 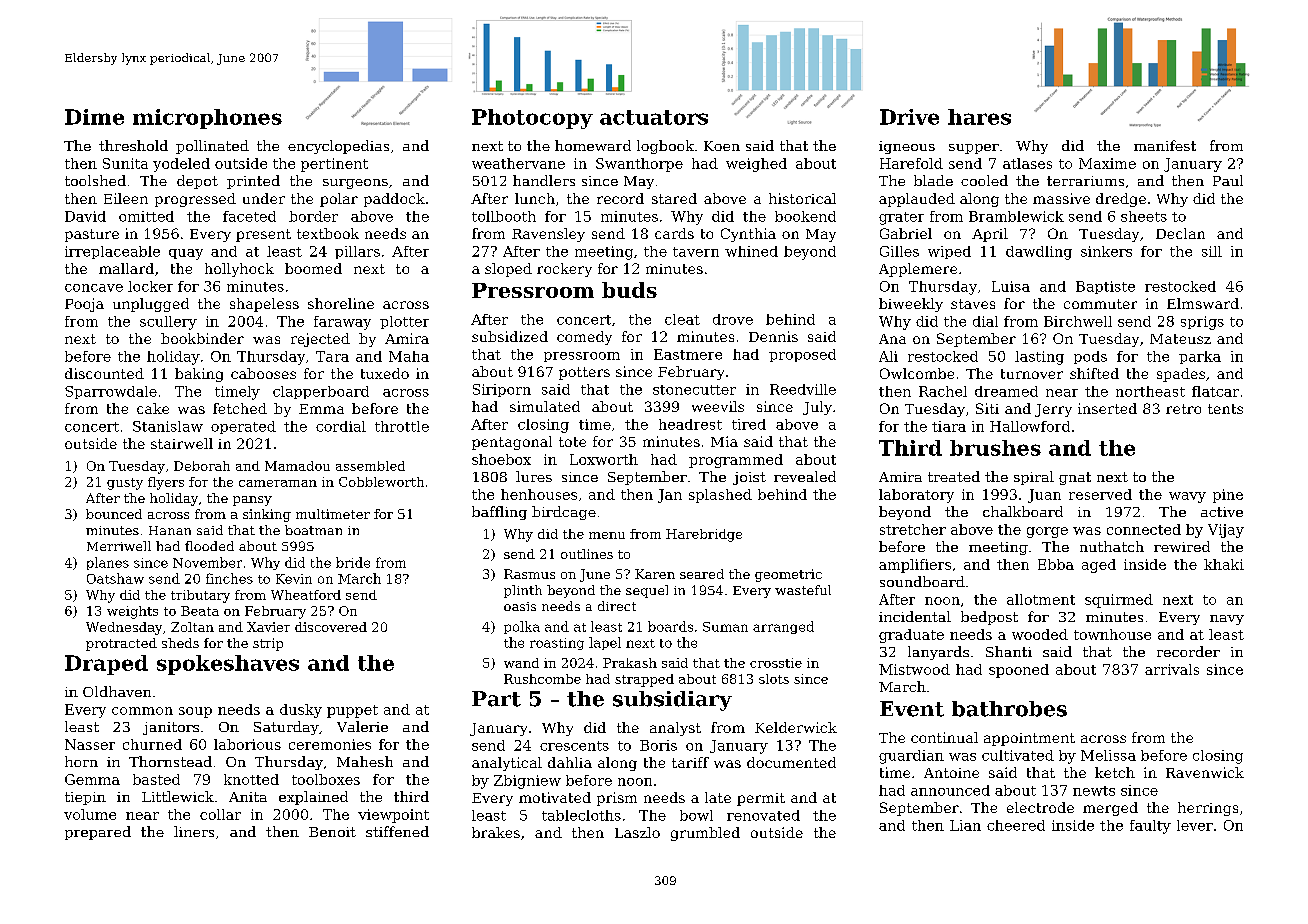 I want to click on crescents, so click(x=574, y=746).
